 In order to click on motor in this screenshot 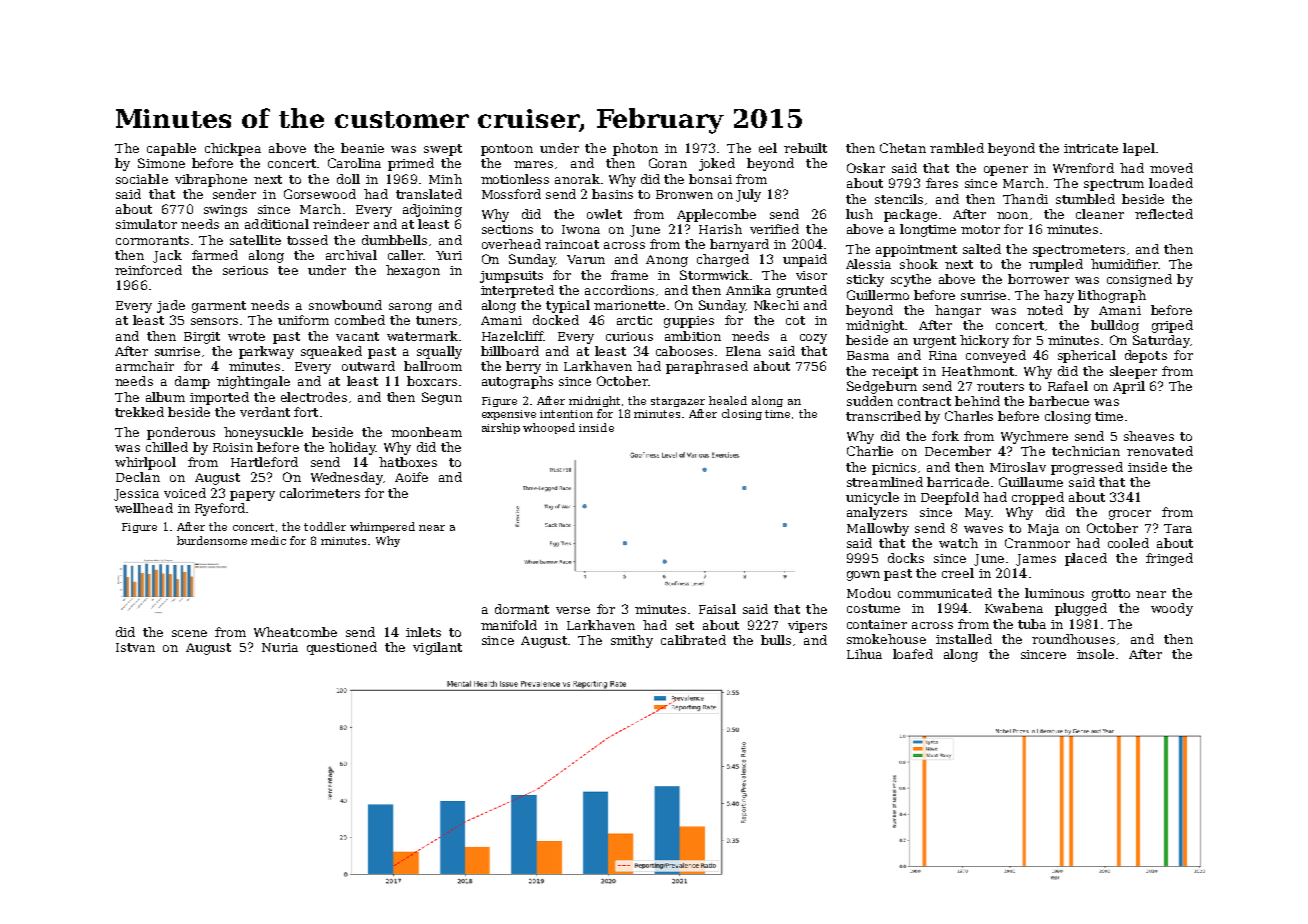, I will do `click(980, 229)`.
